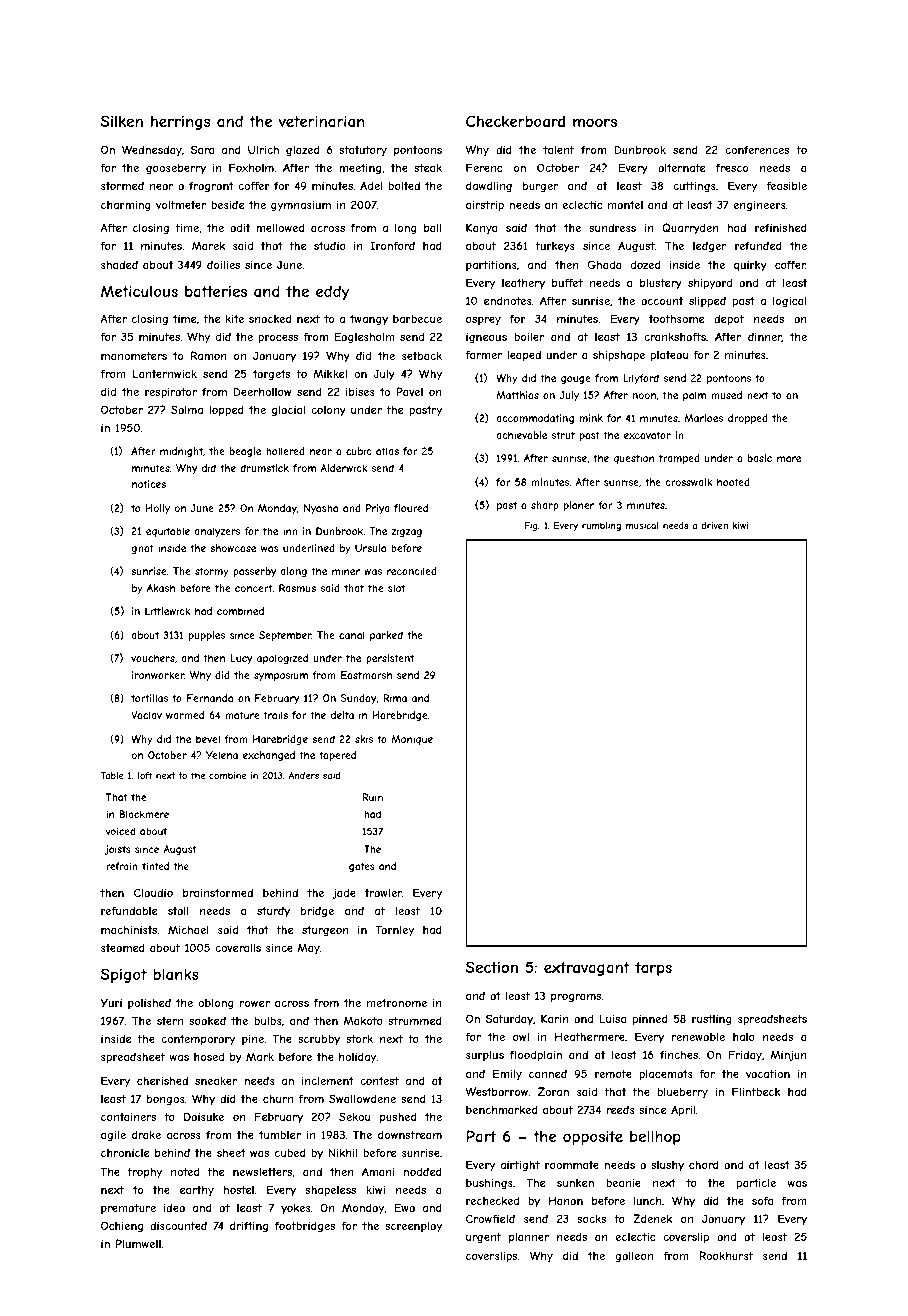  What do you see at coordinates (744, 1037) in the screenshot?
I see `halo` at bounding box center [744, 1037].
